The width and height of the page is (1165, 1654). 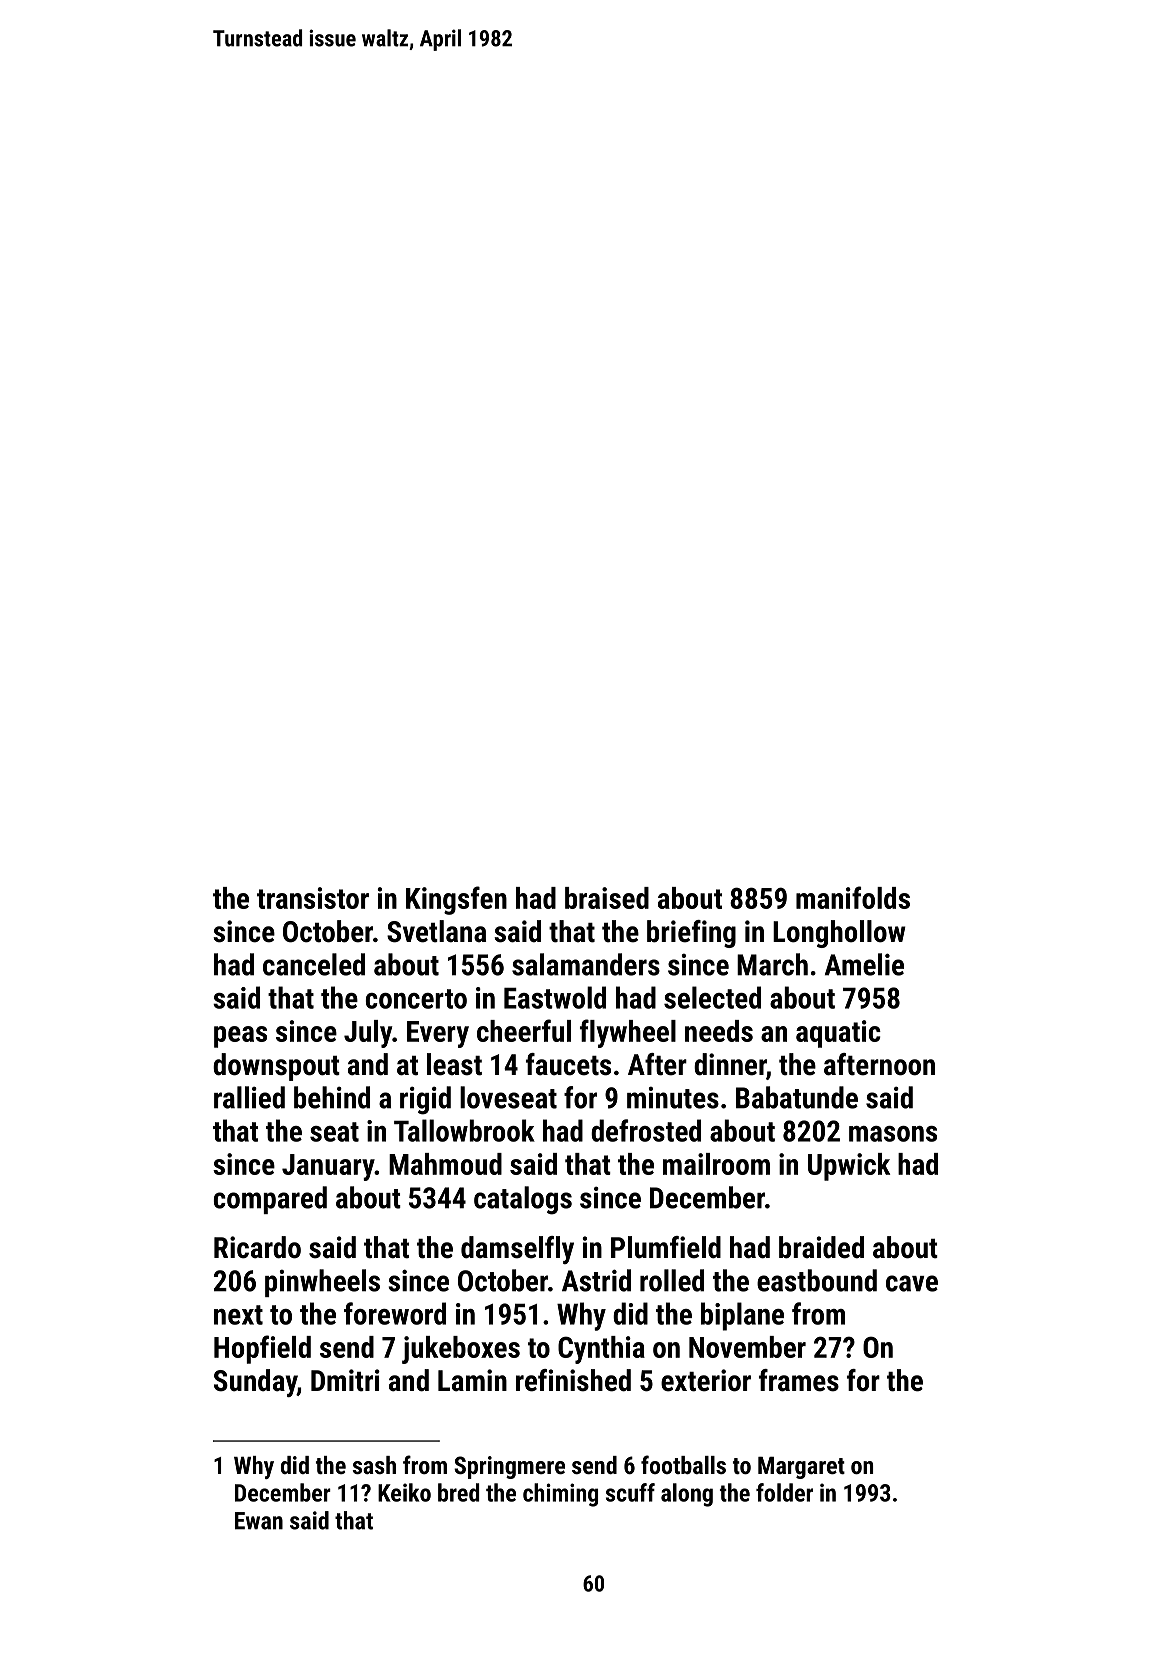 I want to click on masons, so click(x=893, y=1134).
